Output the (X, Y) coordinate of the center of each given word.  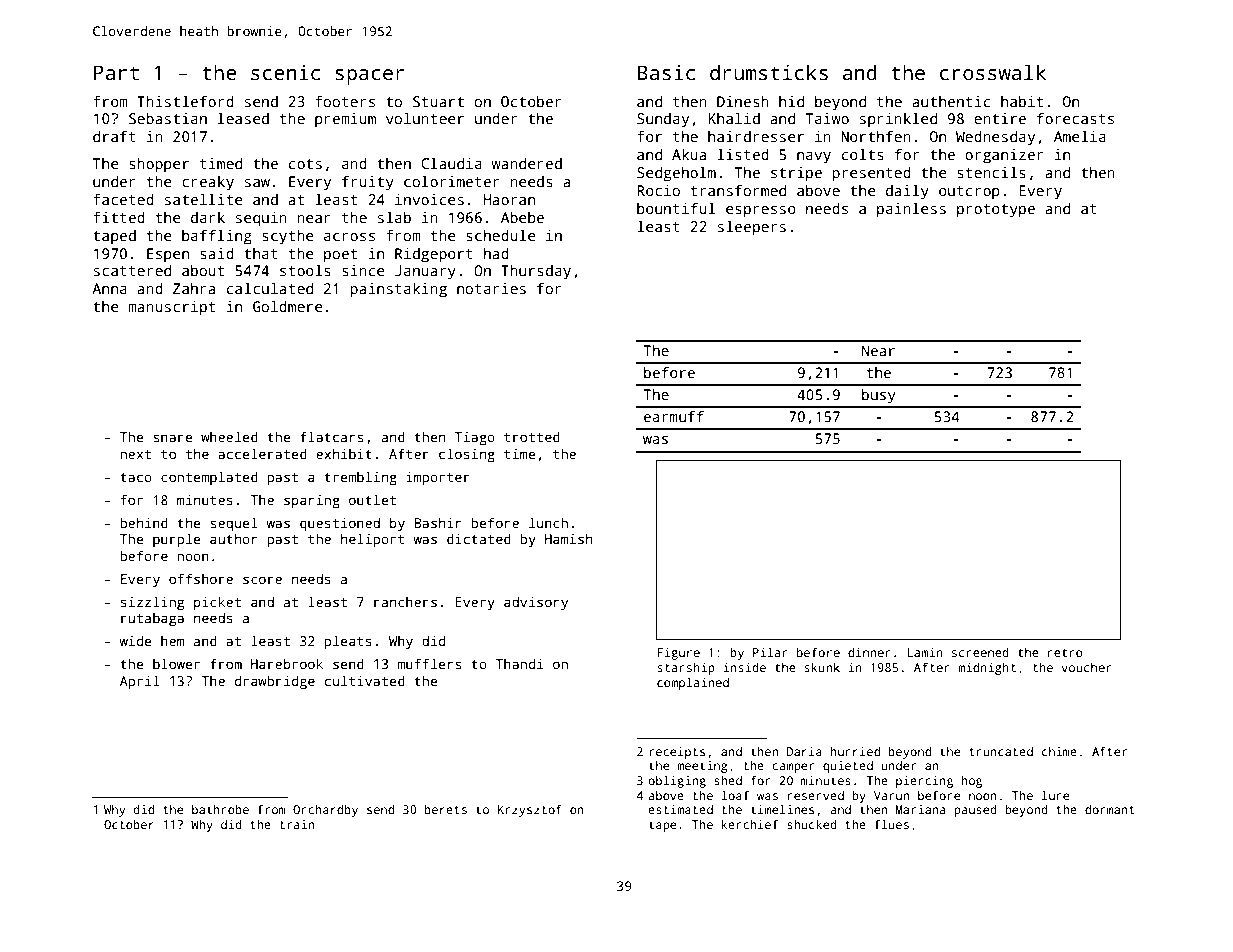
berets (446, 809)
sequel (234, 524)
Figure (678, 653)
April (140, 682)
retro (1065, 653)
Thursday (536, 272)
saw (257, 183)
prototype (996, 211)
